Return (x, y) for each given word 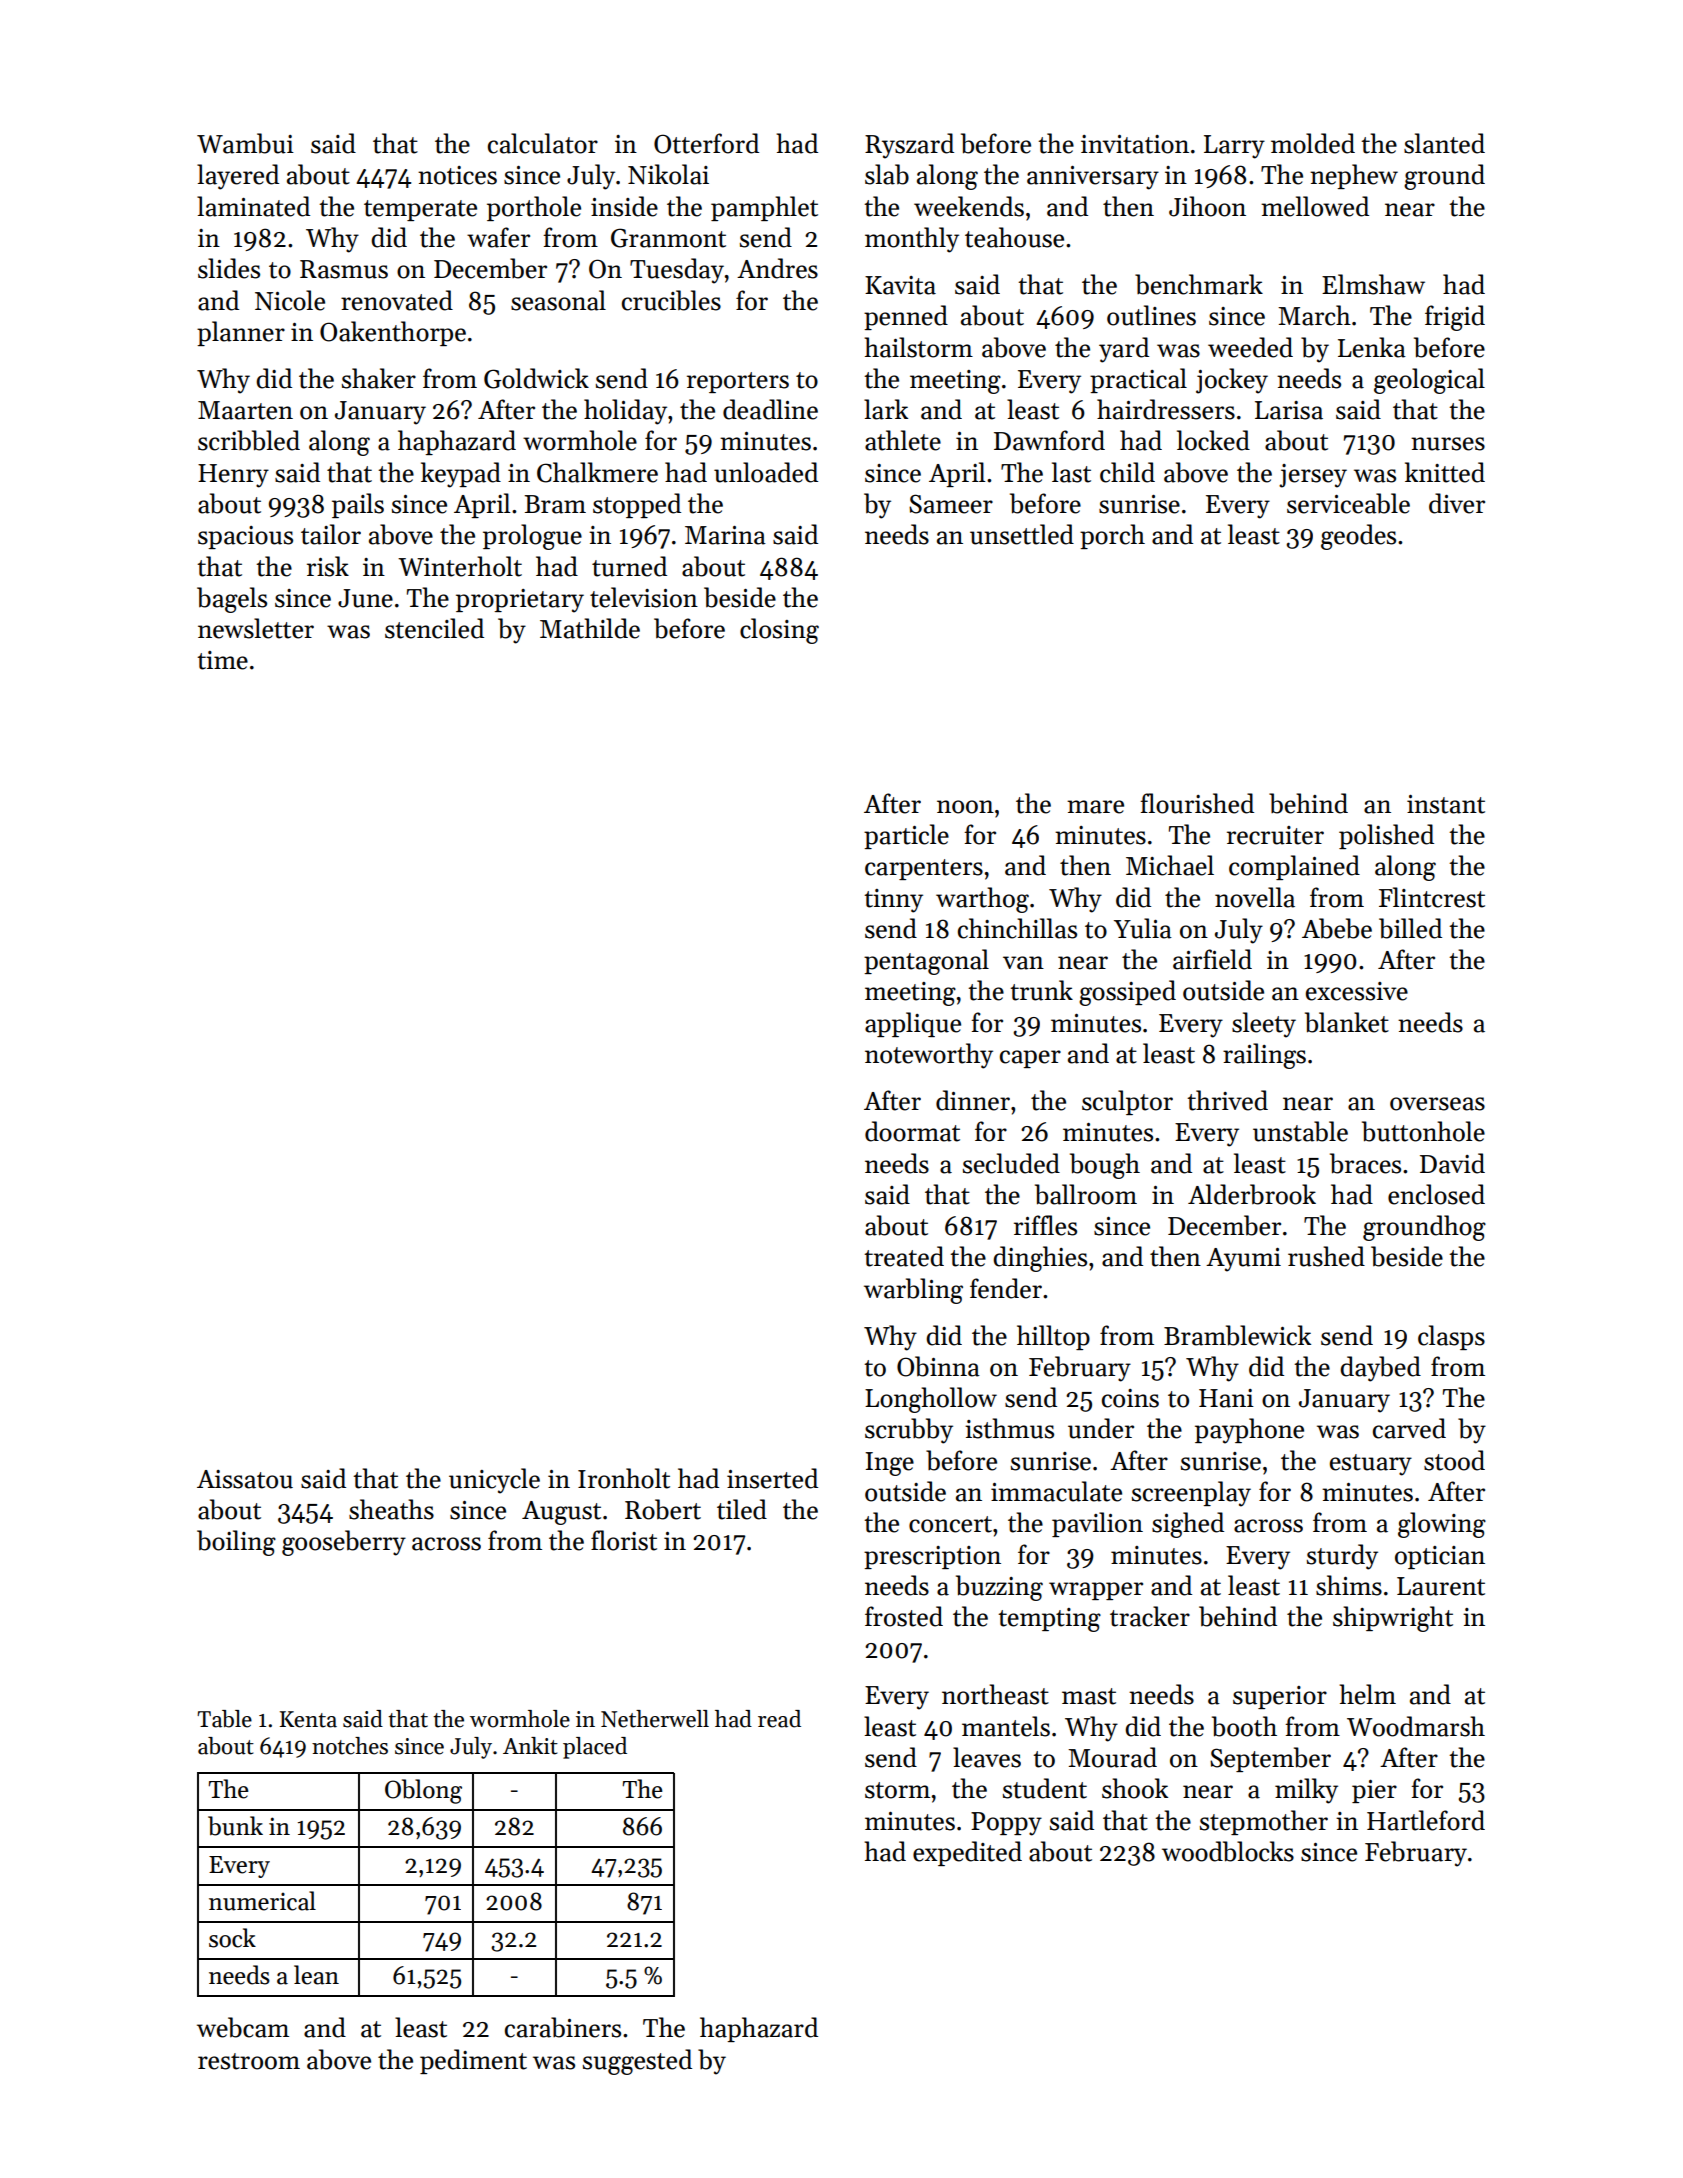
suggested (637, 2062)
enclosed (1436, 1194)
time (222, 660)
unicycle (494, 1481)
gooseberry (344, 1543)
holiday (625, 412)
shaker (379, 378)
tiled (742, 1509)
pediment (473, 2061)
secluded (1011, 1163)
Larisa (1289, 410)
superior (1280, 1697)
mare (1095, 807)
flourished (1197, 803)
